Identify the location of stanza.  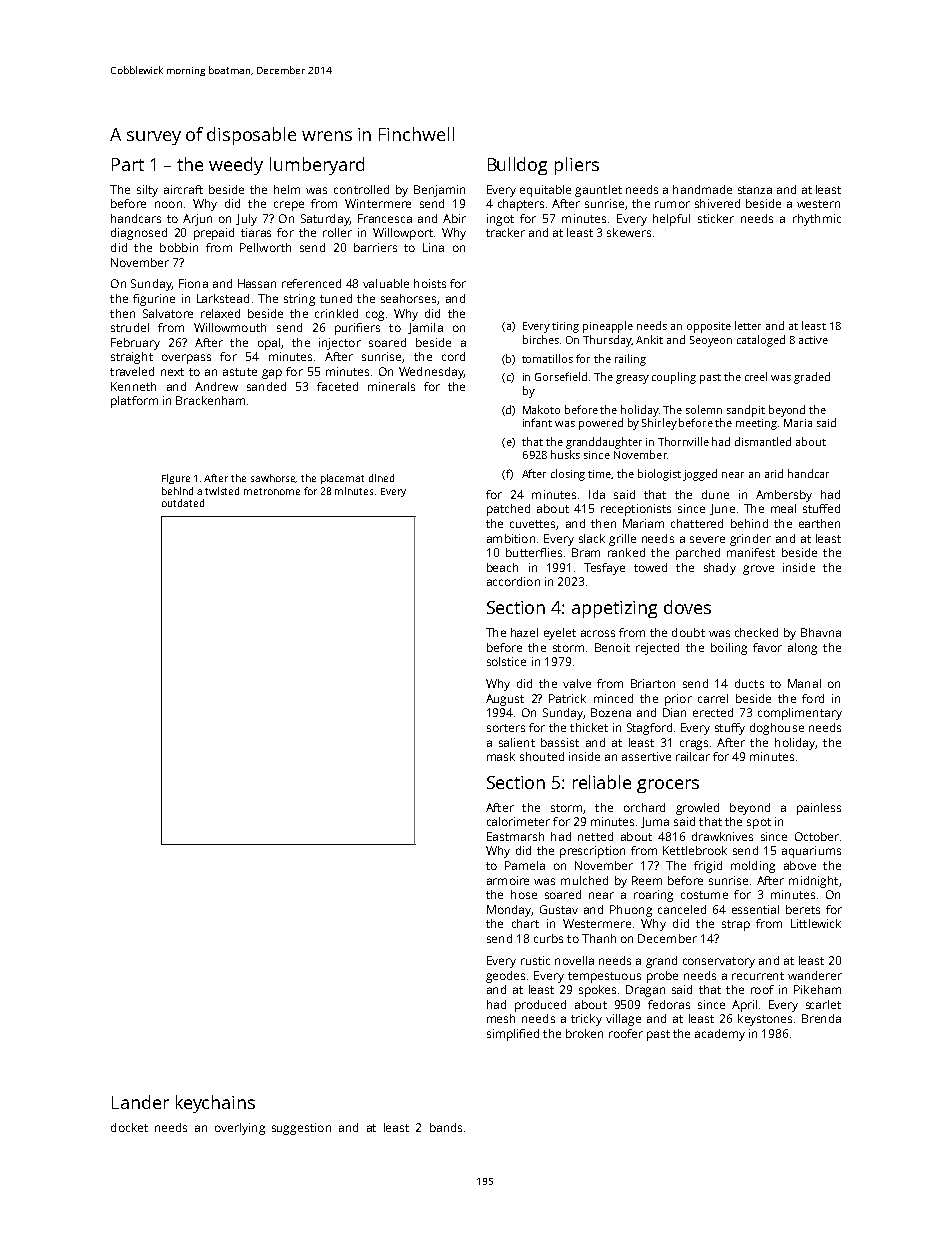
(755, 190).
